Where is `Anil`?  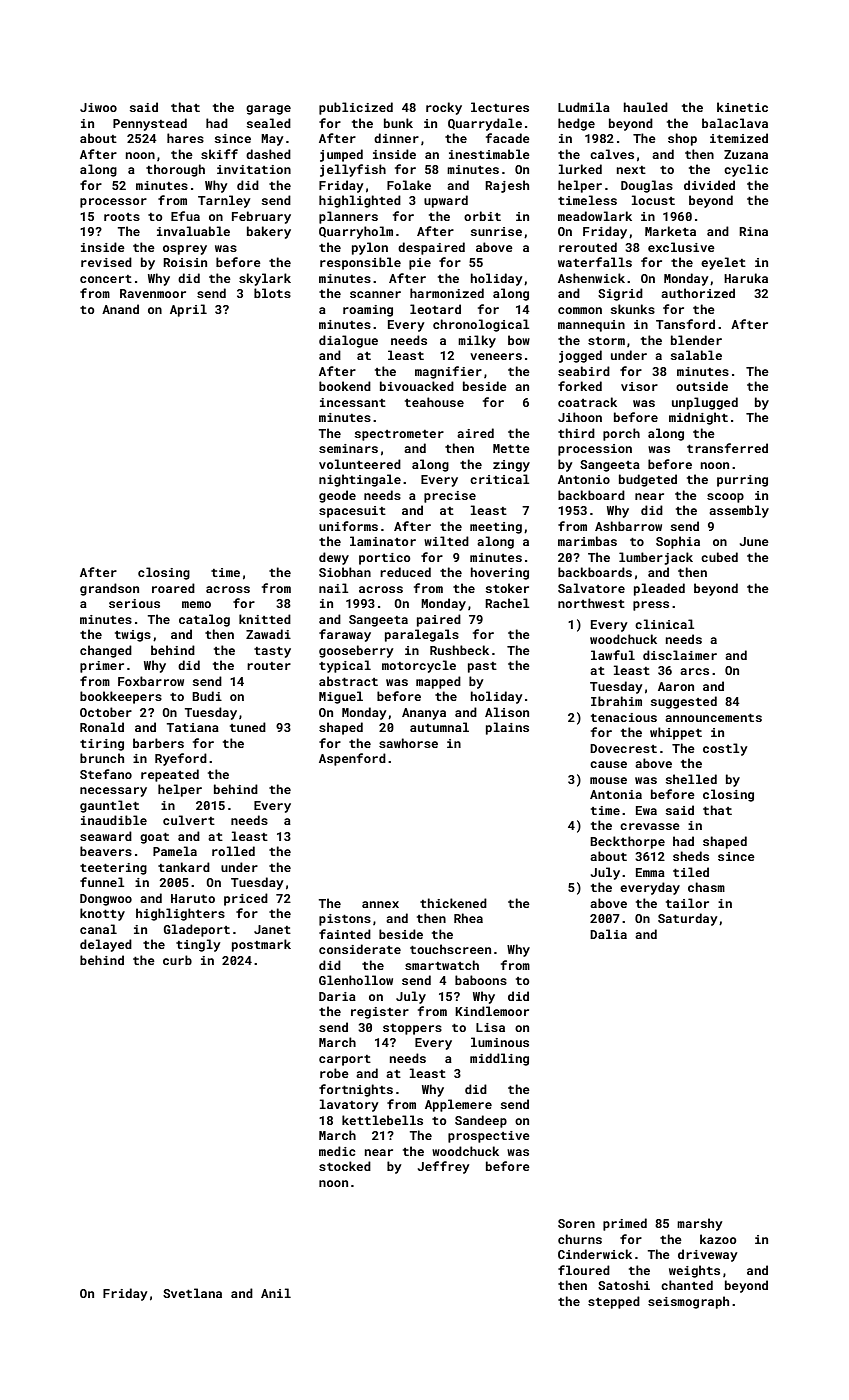
Anil is located at coordinates (276, 1293).
